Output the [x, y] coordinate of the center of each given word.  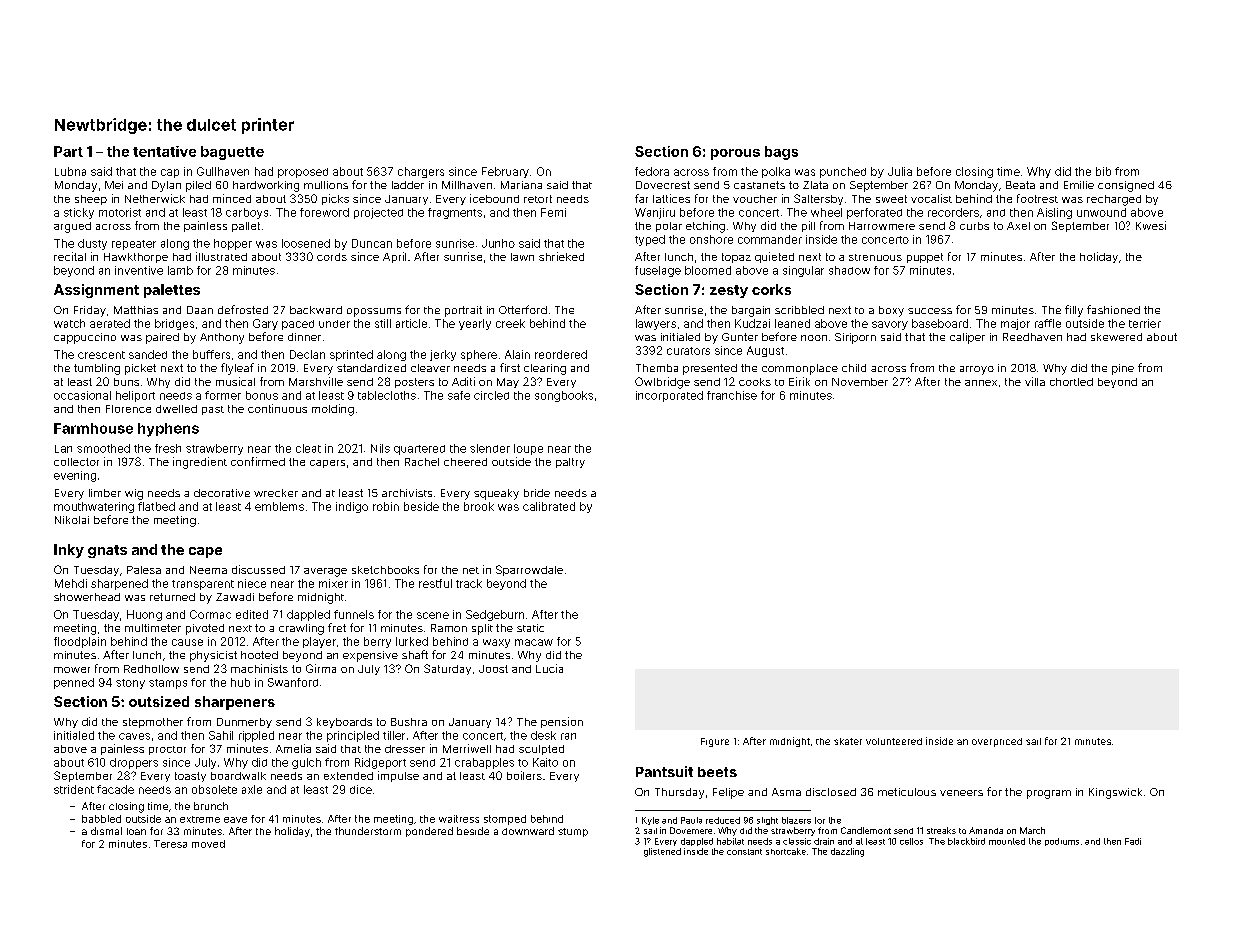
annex [981, 383]
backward [316, 310]
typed [650, 240]
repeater [134, 245]
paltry [570, 463]
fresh [168, 448]
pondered [429, 832]
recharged [1114, 200]
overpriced [997, 742]
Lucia [549, 668]
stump [573, 832]
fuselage [658, 271]
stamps [168, 684]
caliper [967, 338]
